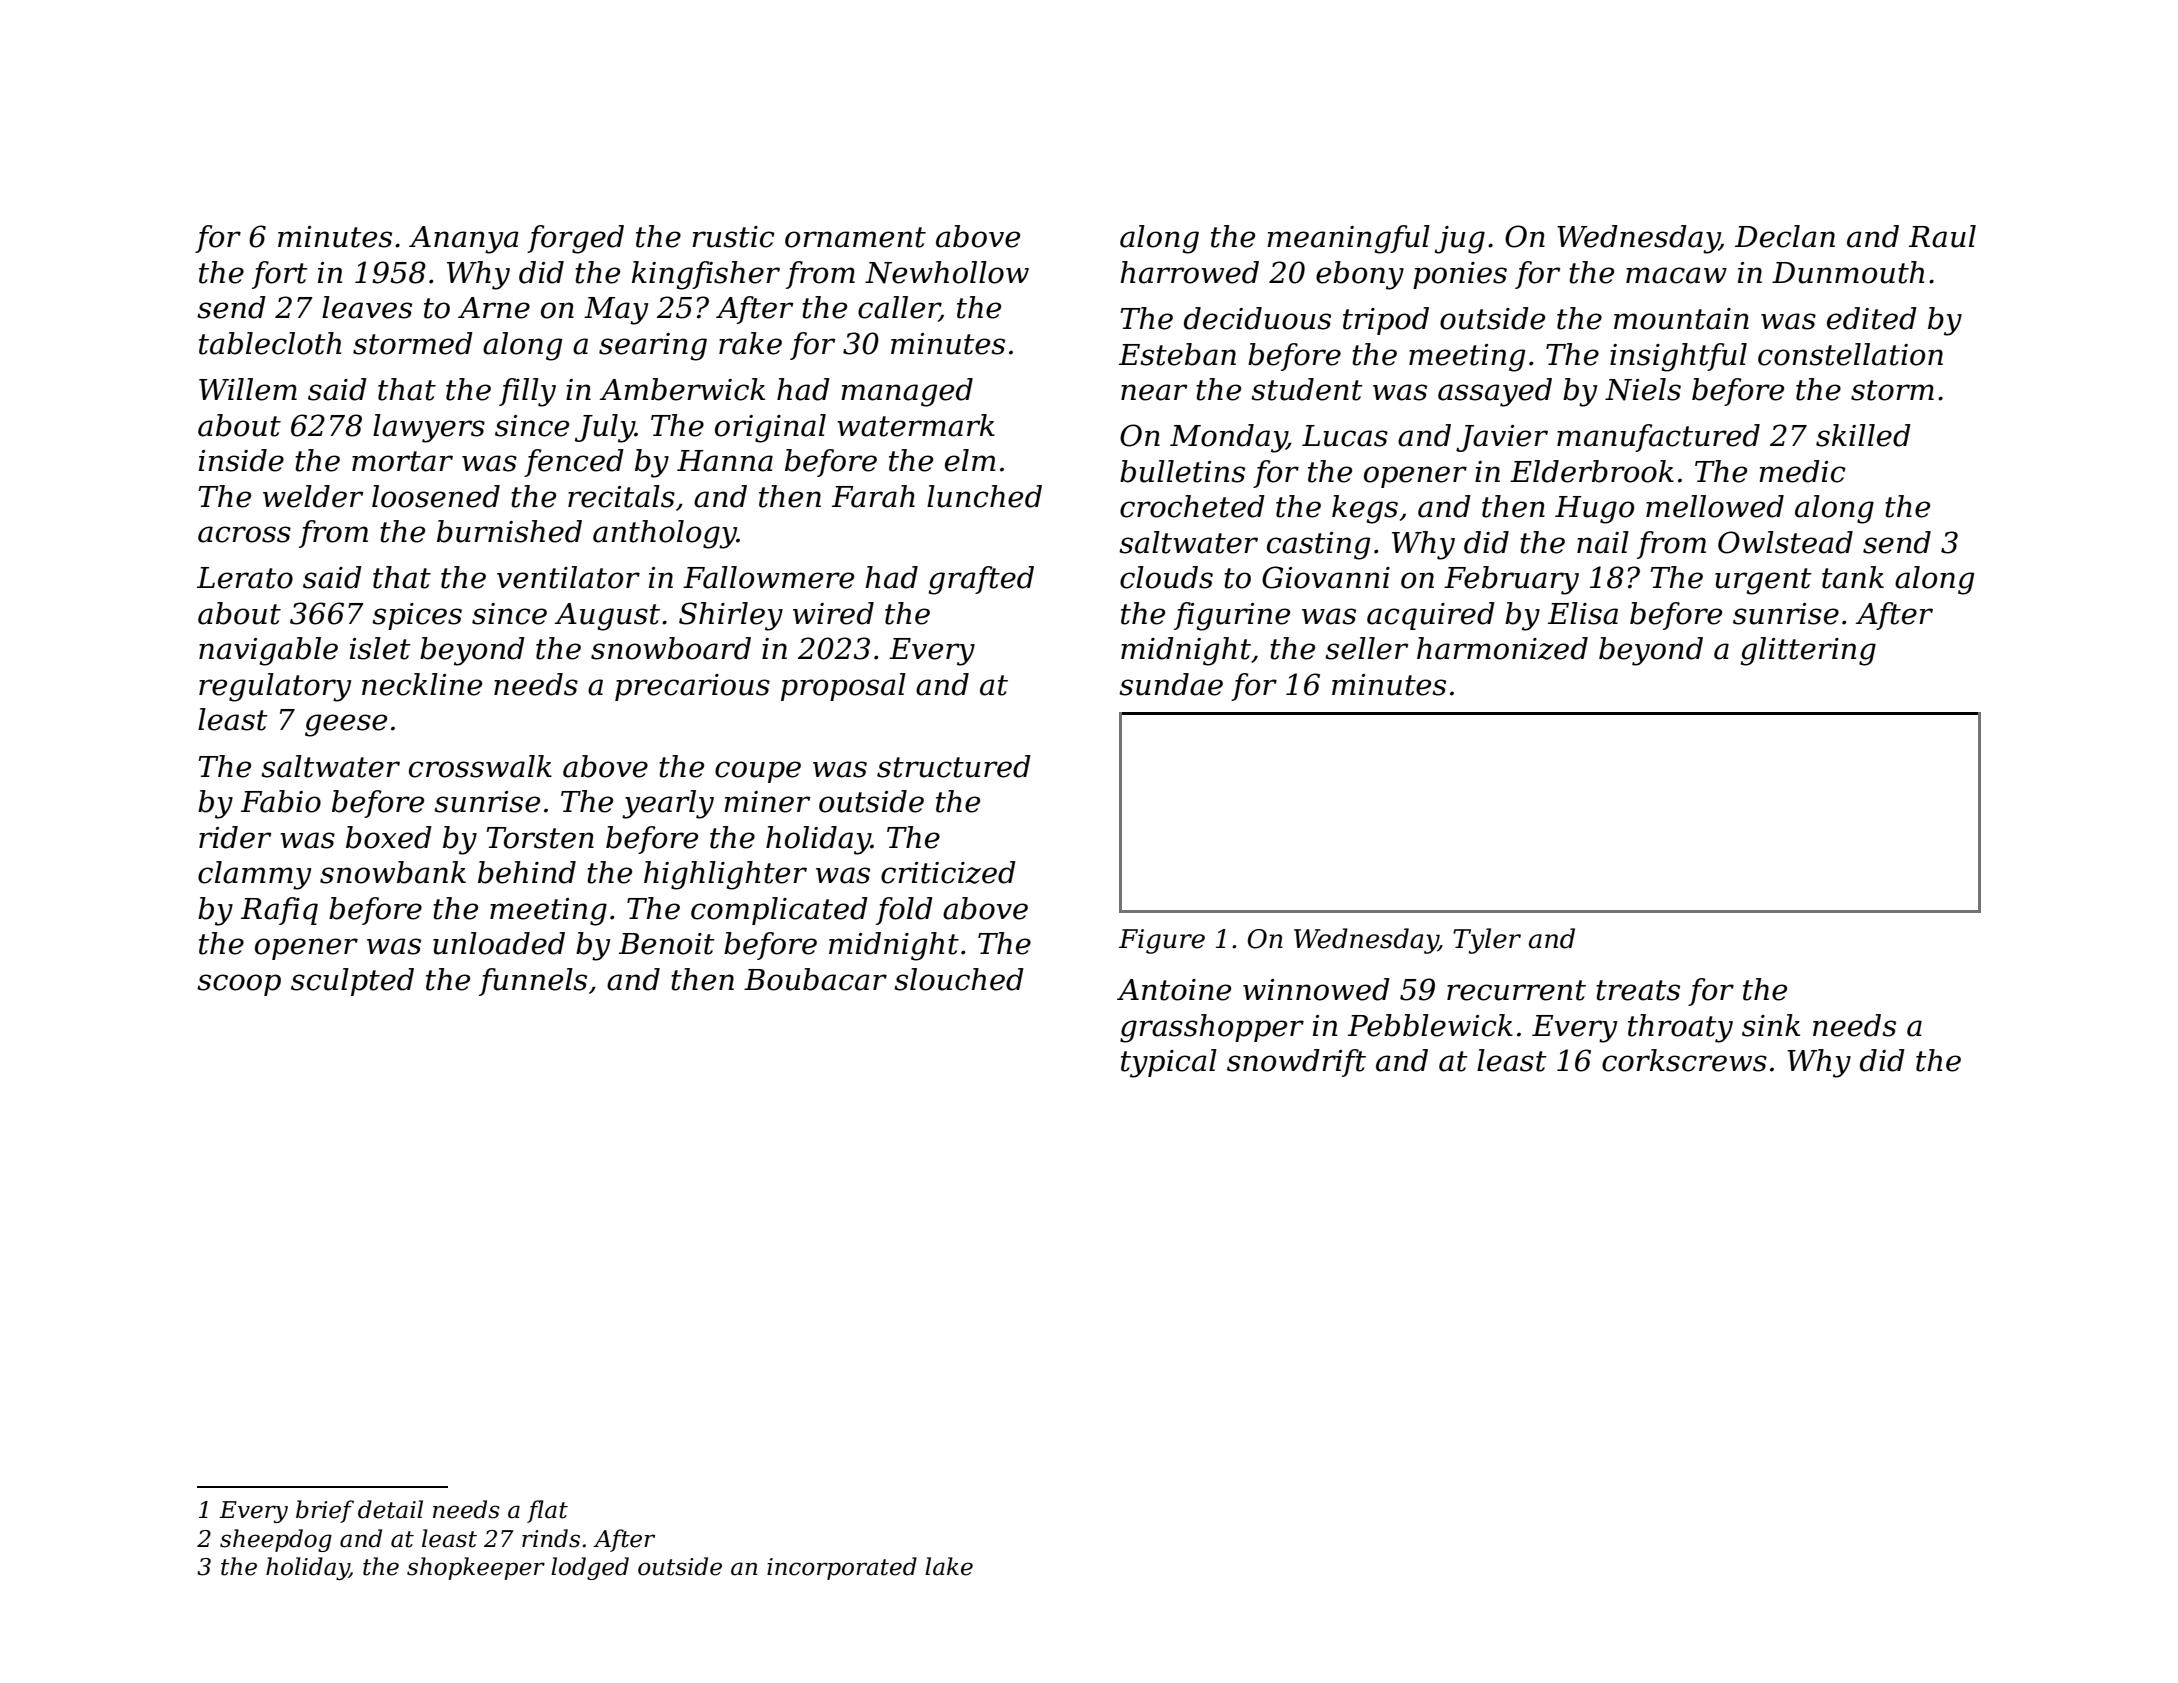 Image resolution: width=2178 pixels, height=1683 pixels. Describe the element at coordinates (1684, 1060) in the screenshot. I see `corkscrews` at that location.
